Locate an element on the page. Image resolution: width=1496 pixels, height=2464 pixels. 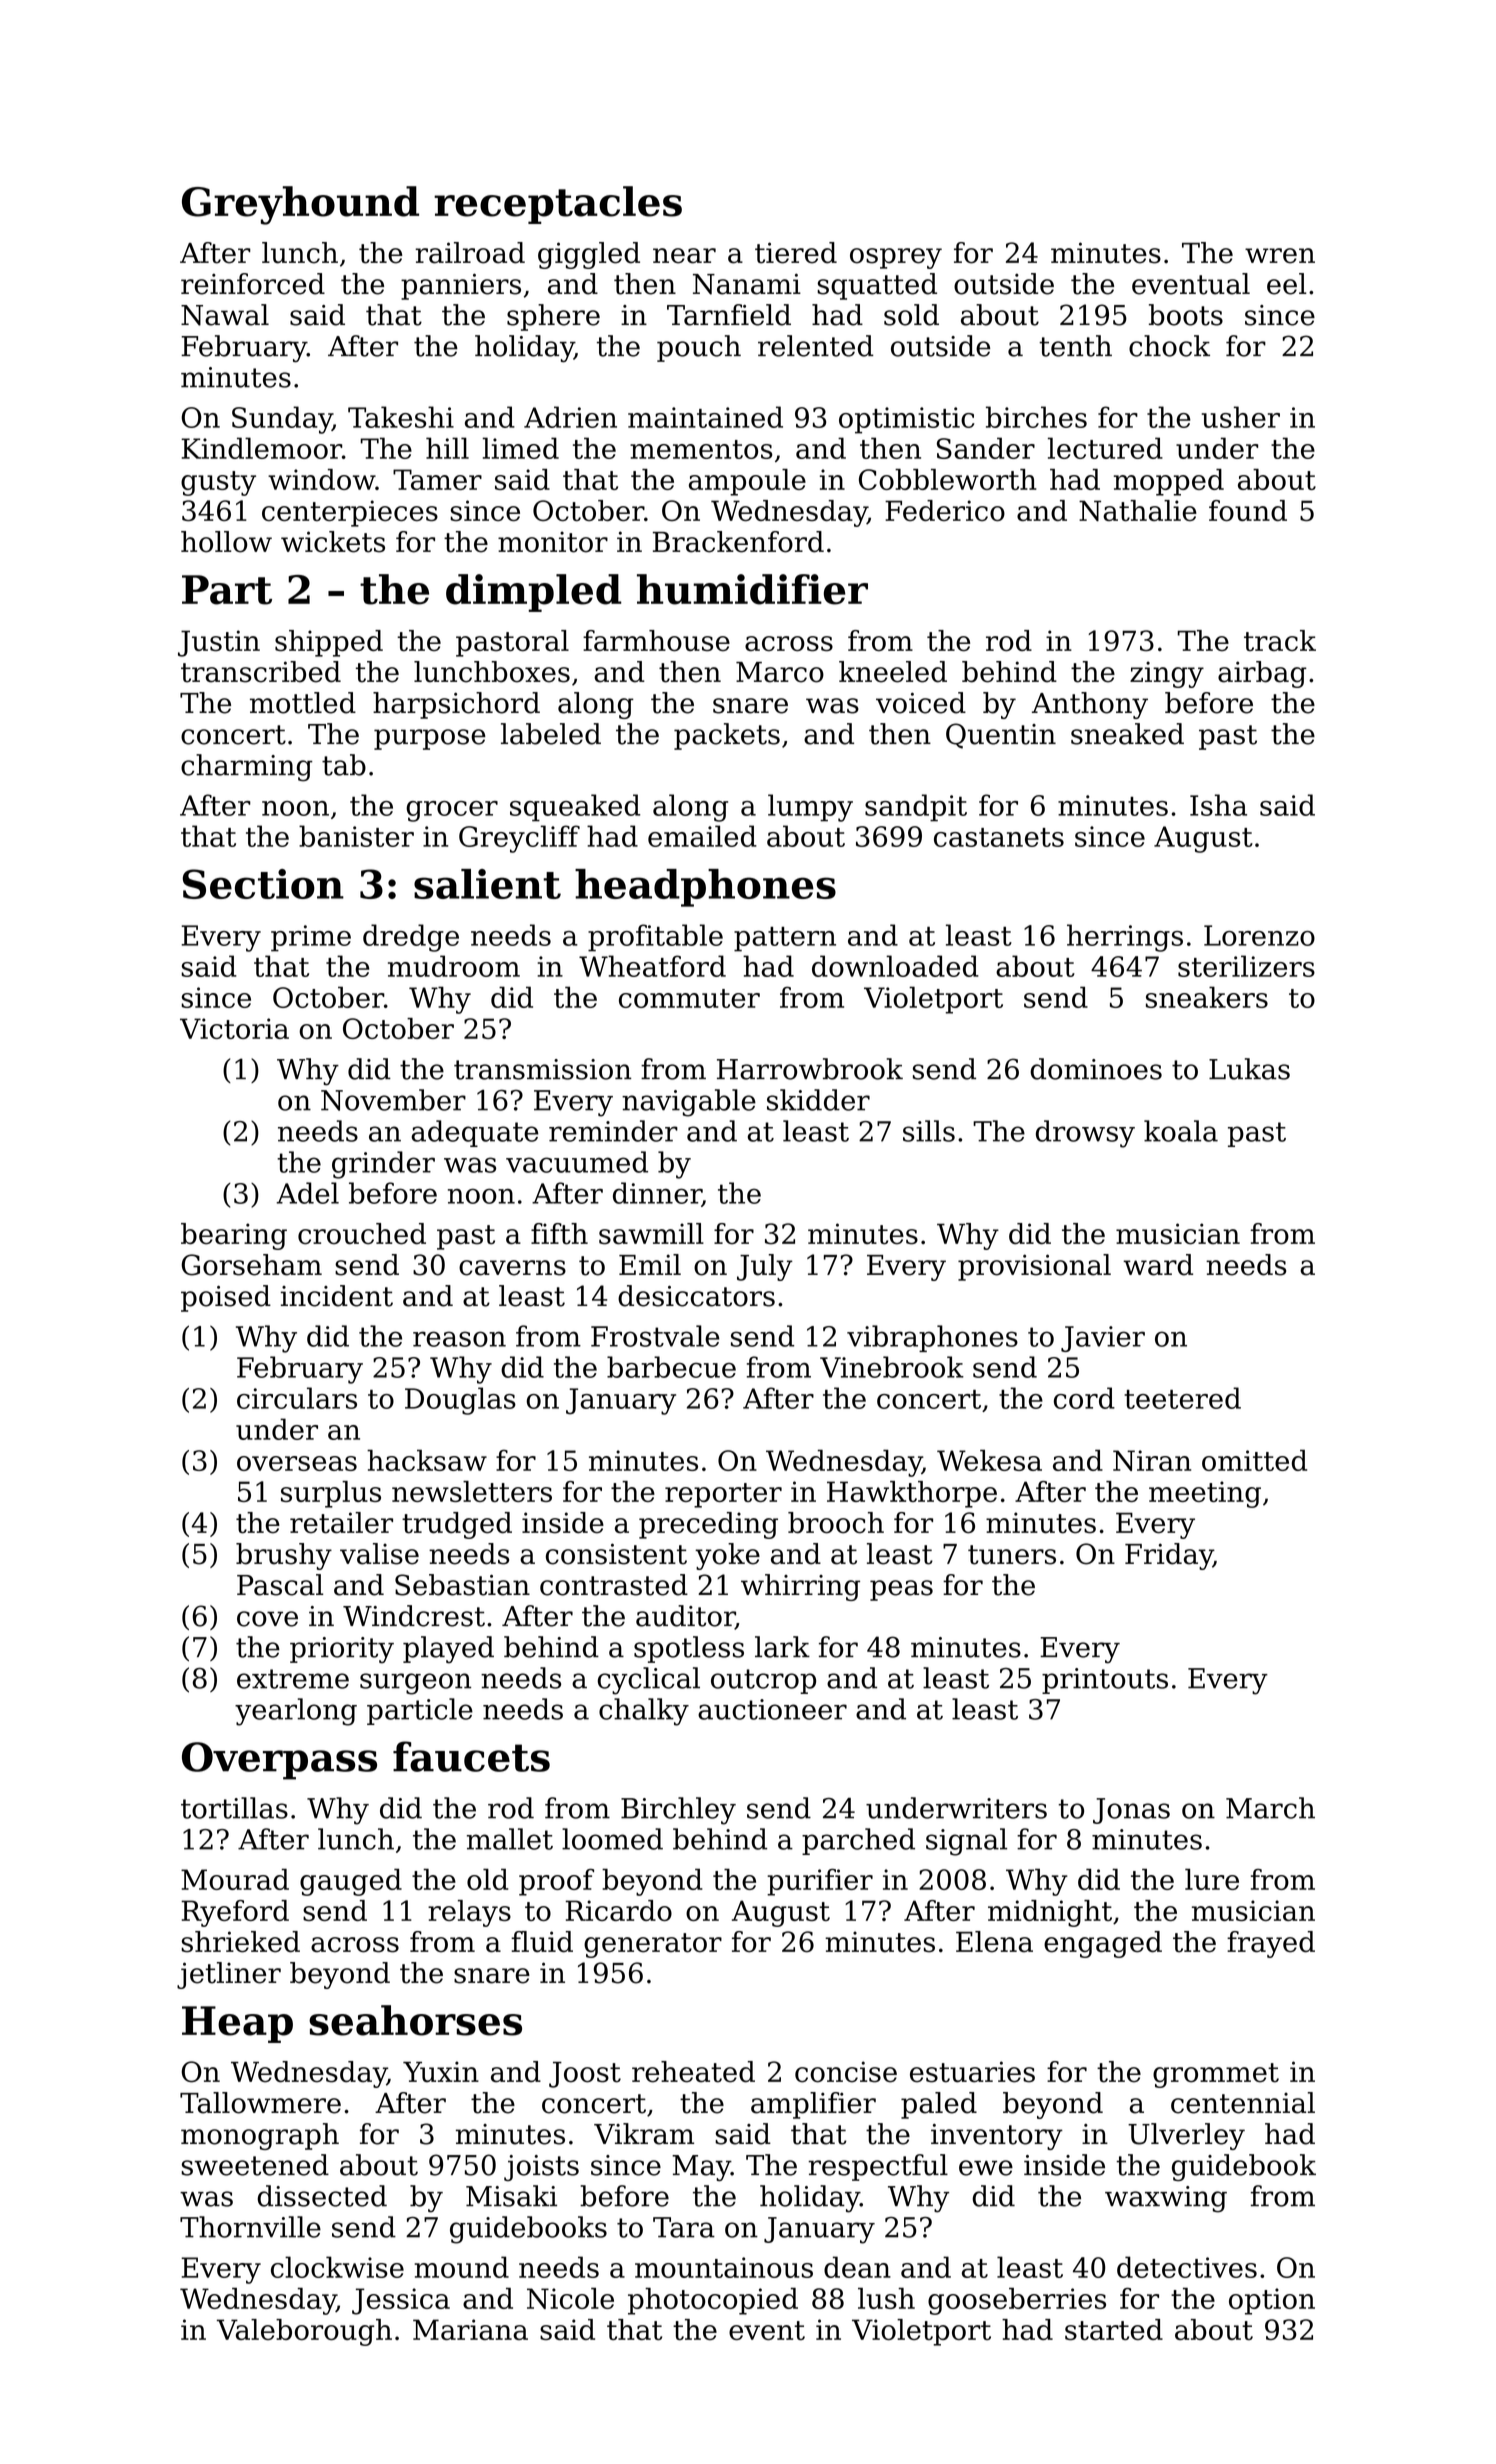
farmhouse is located at coordinates (656, 640).
